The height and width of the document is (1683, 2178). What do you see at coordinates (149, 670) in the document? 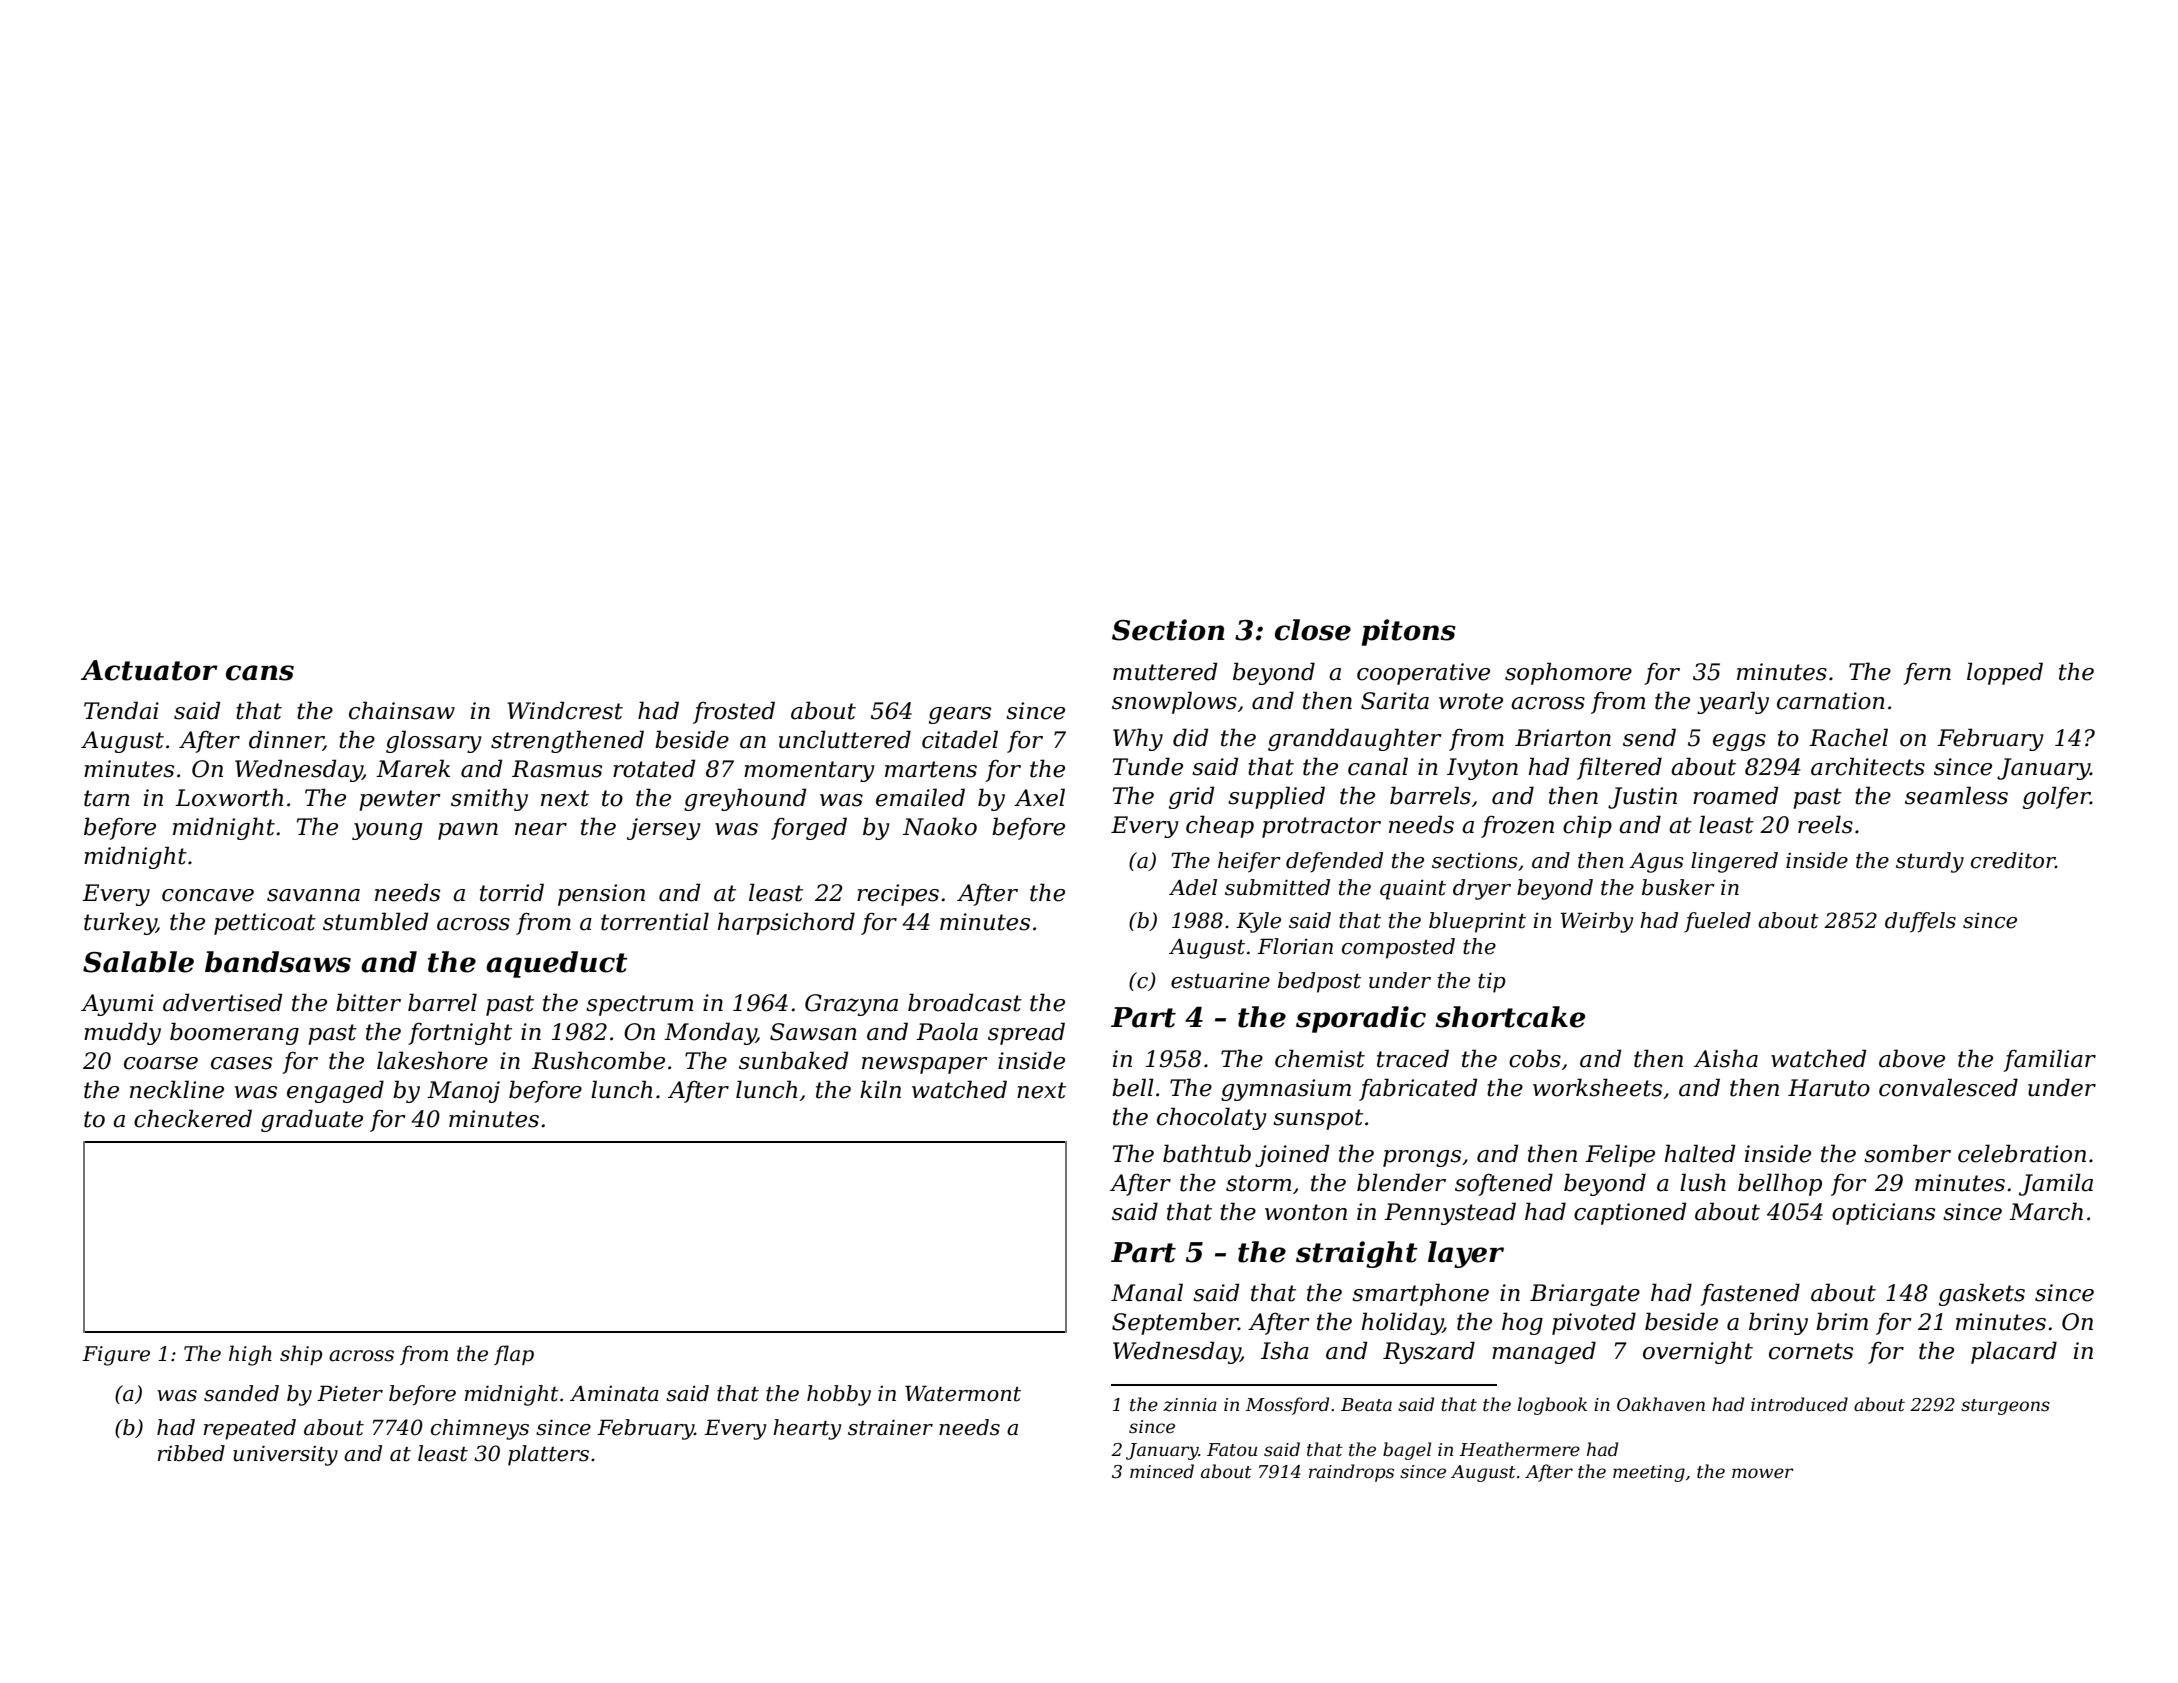
I see `Actuator` at bounding box center [149, 670].
